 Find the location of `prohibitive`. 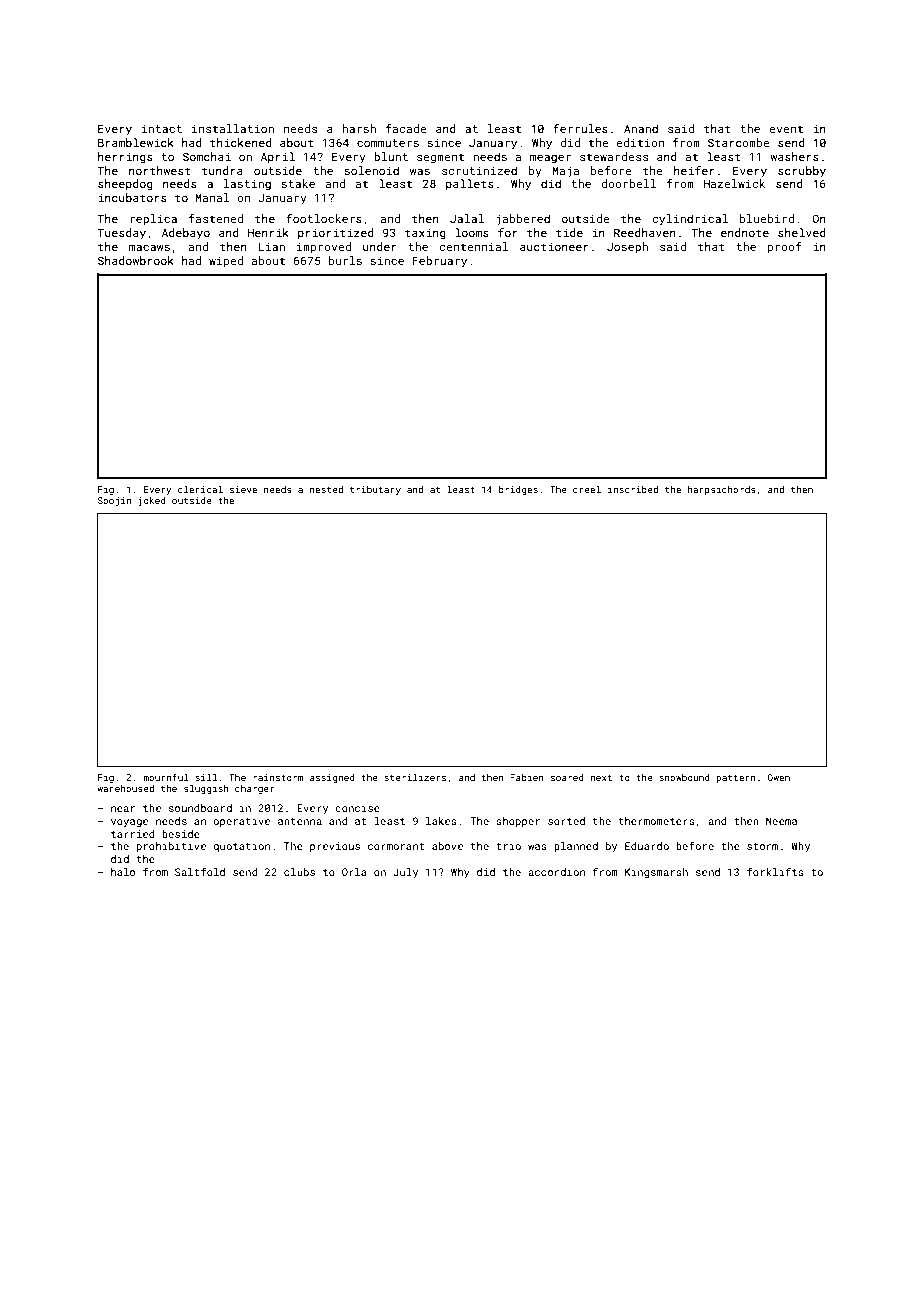

prohibitive is located at coordinates (171, 847).
